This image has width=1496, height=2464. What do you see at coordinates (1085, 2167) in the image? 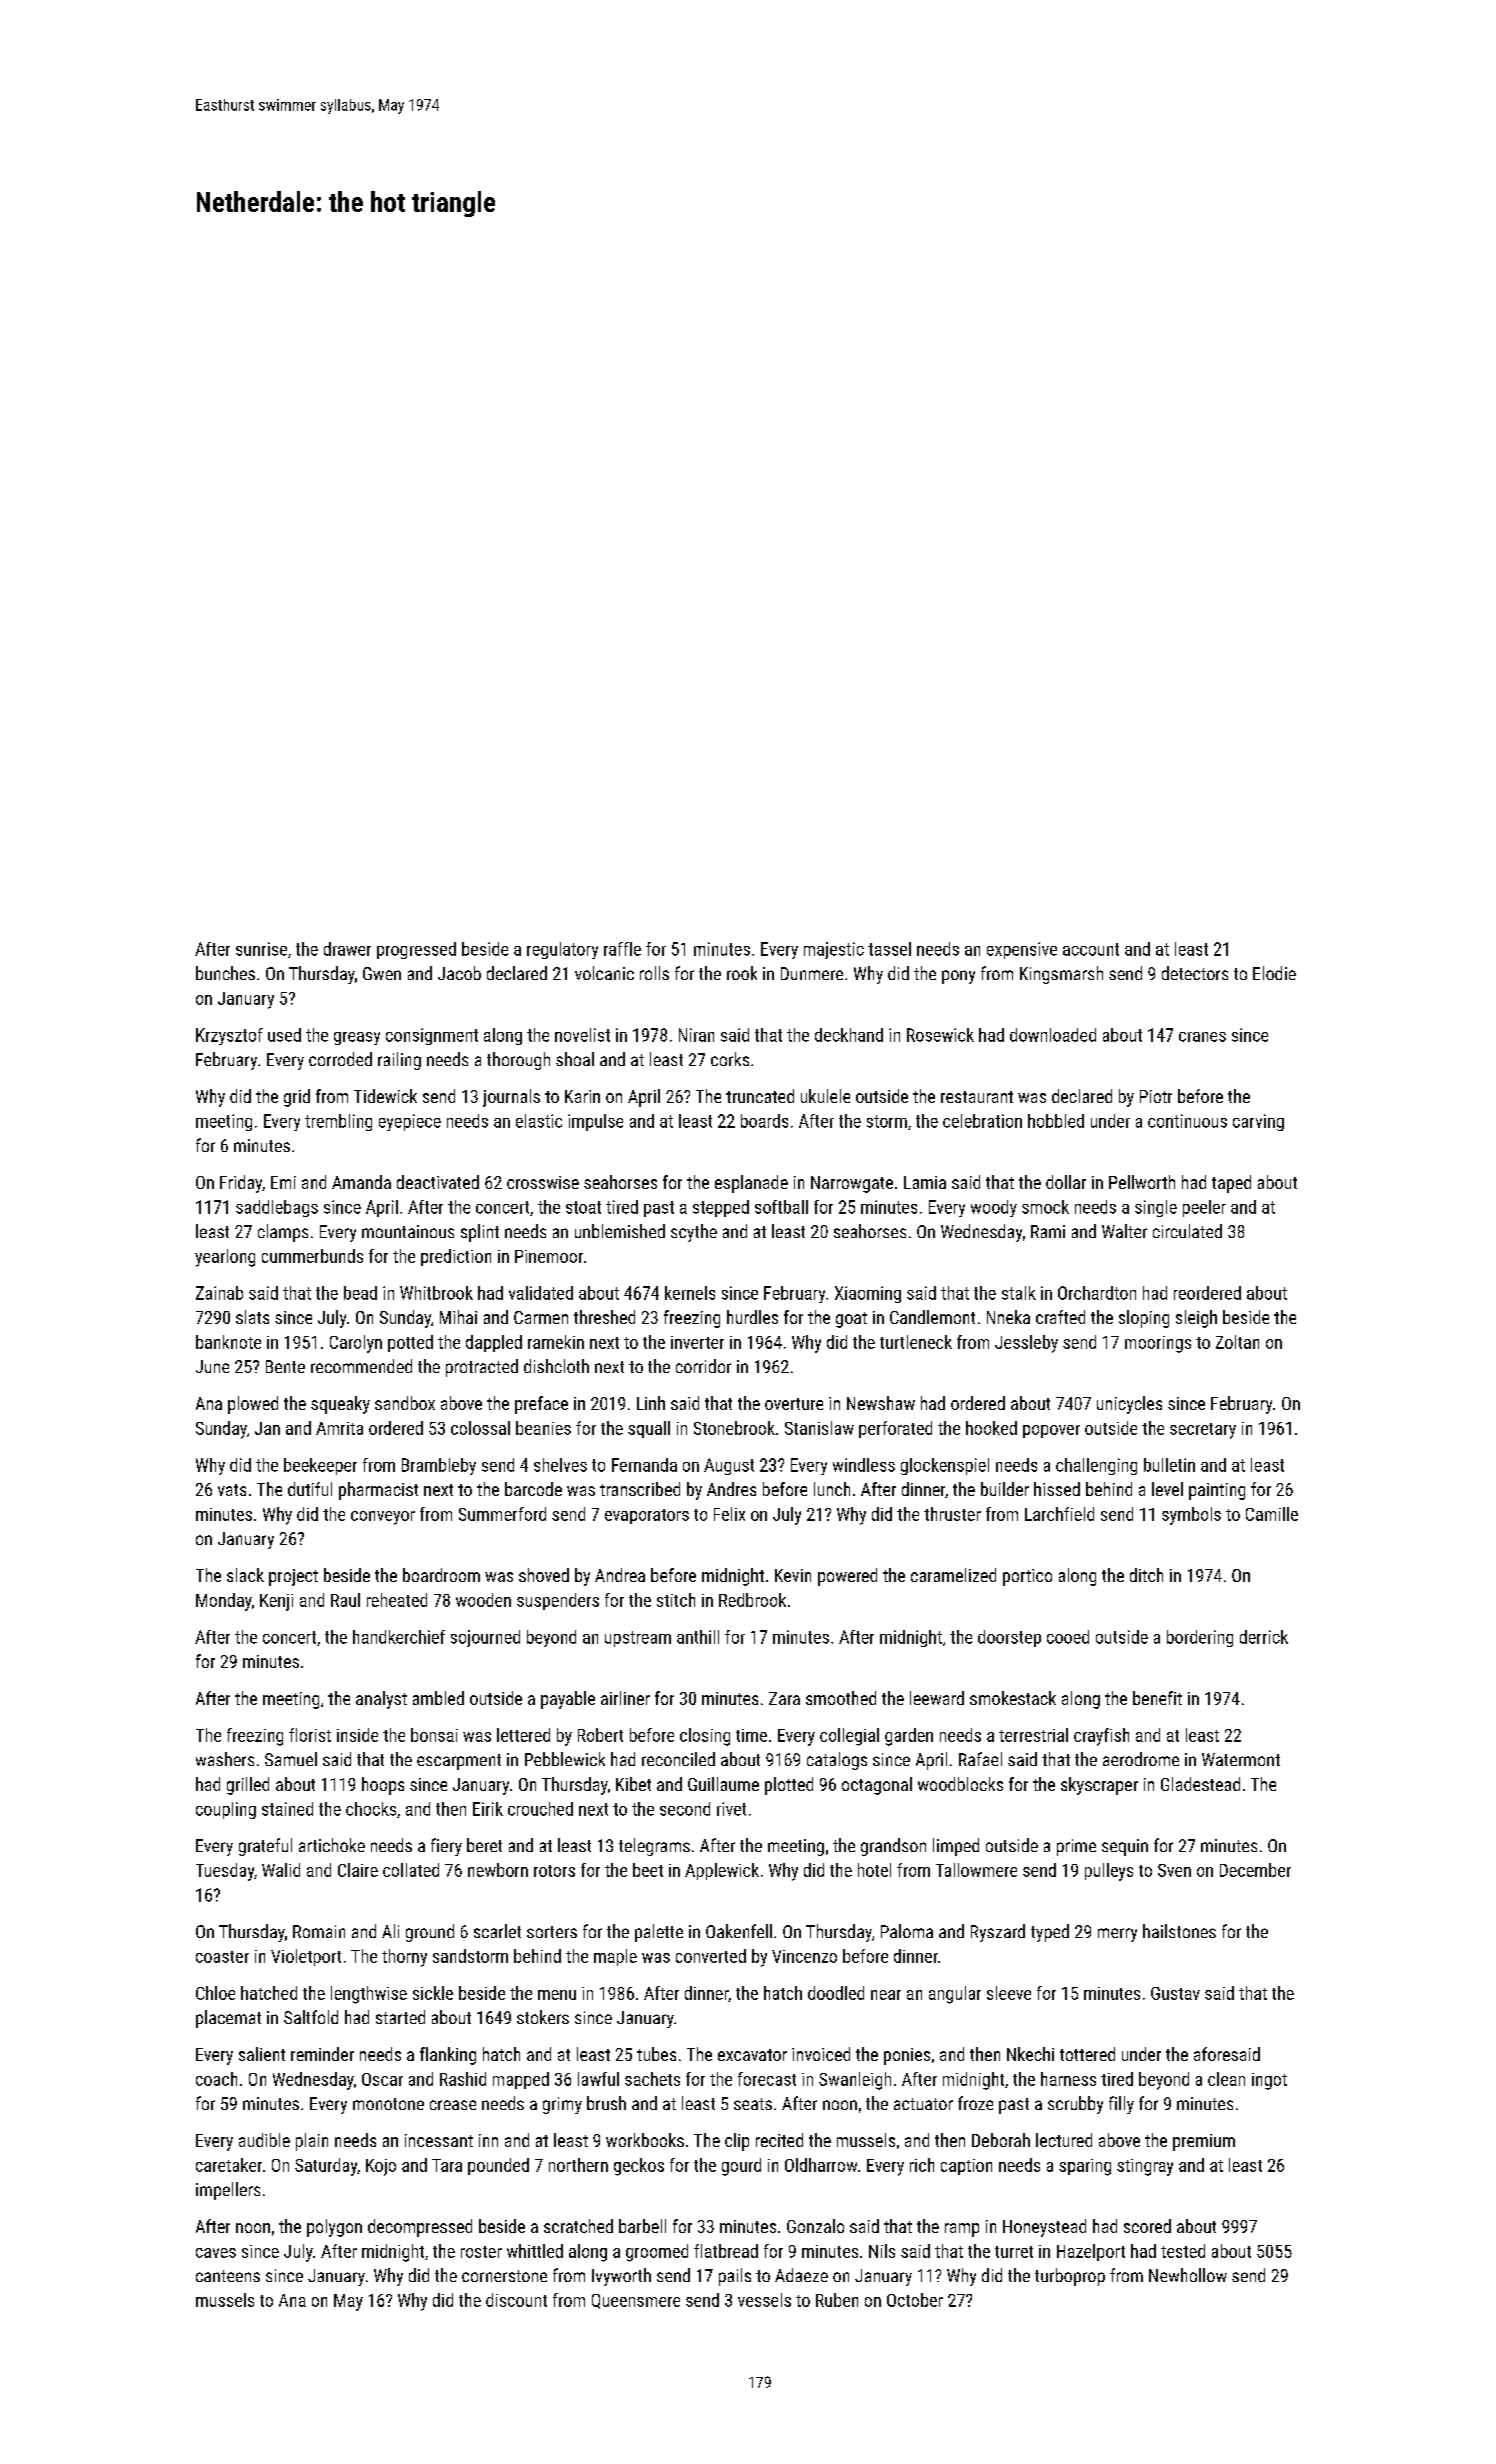
I see `sparing` at bounding box center [1085, 2167].
